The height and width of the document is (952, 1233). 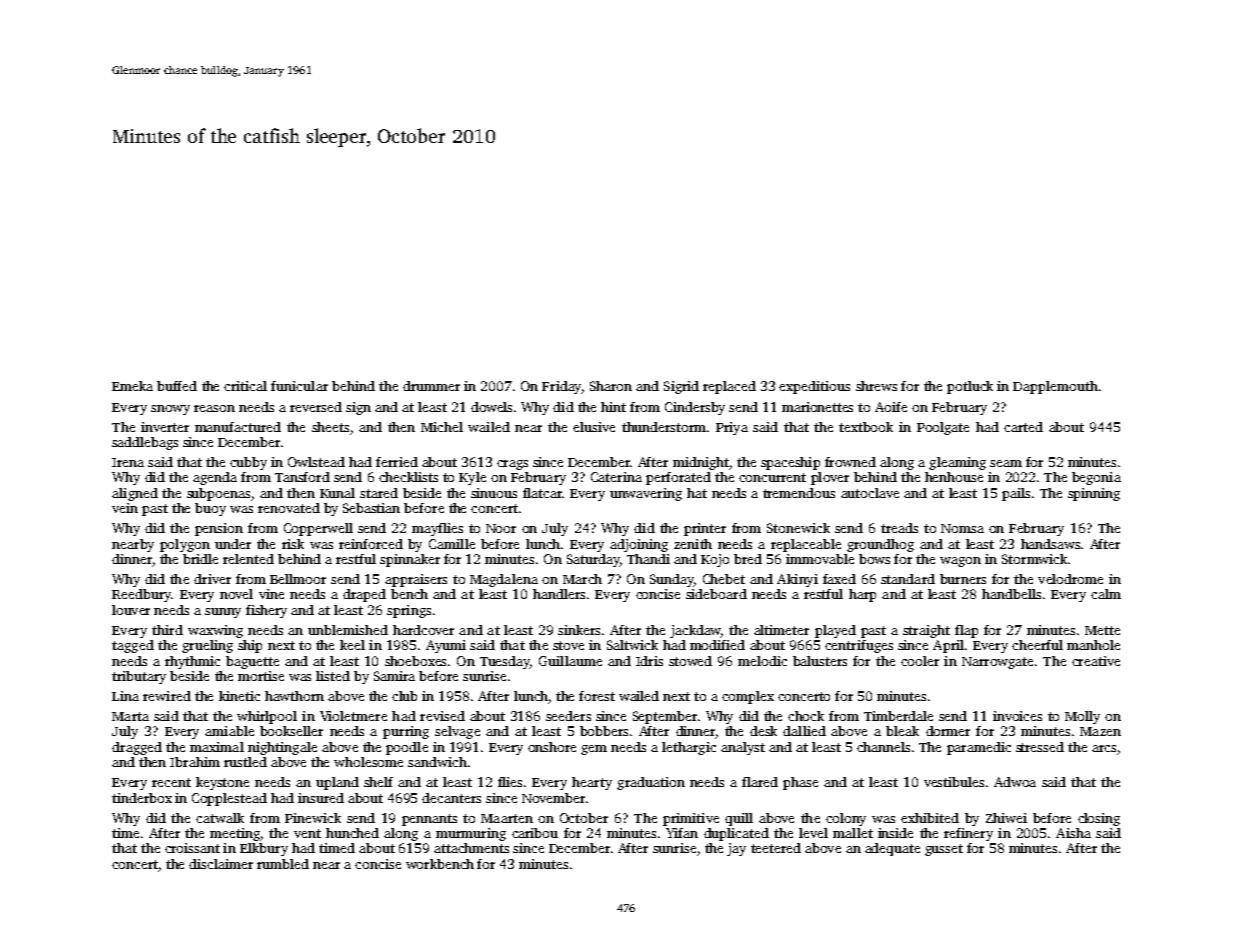 I want to click on cooler, so click(x=920, y=661).
